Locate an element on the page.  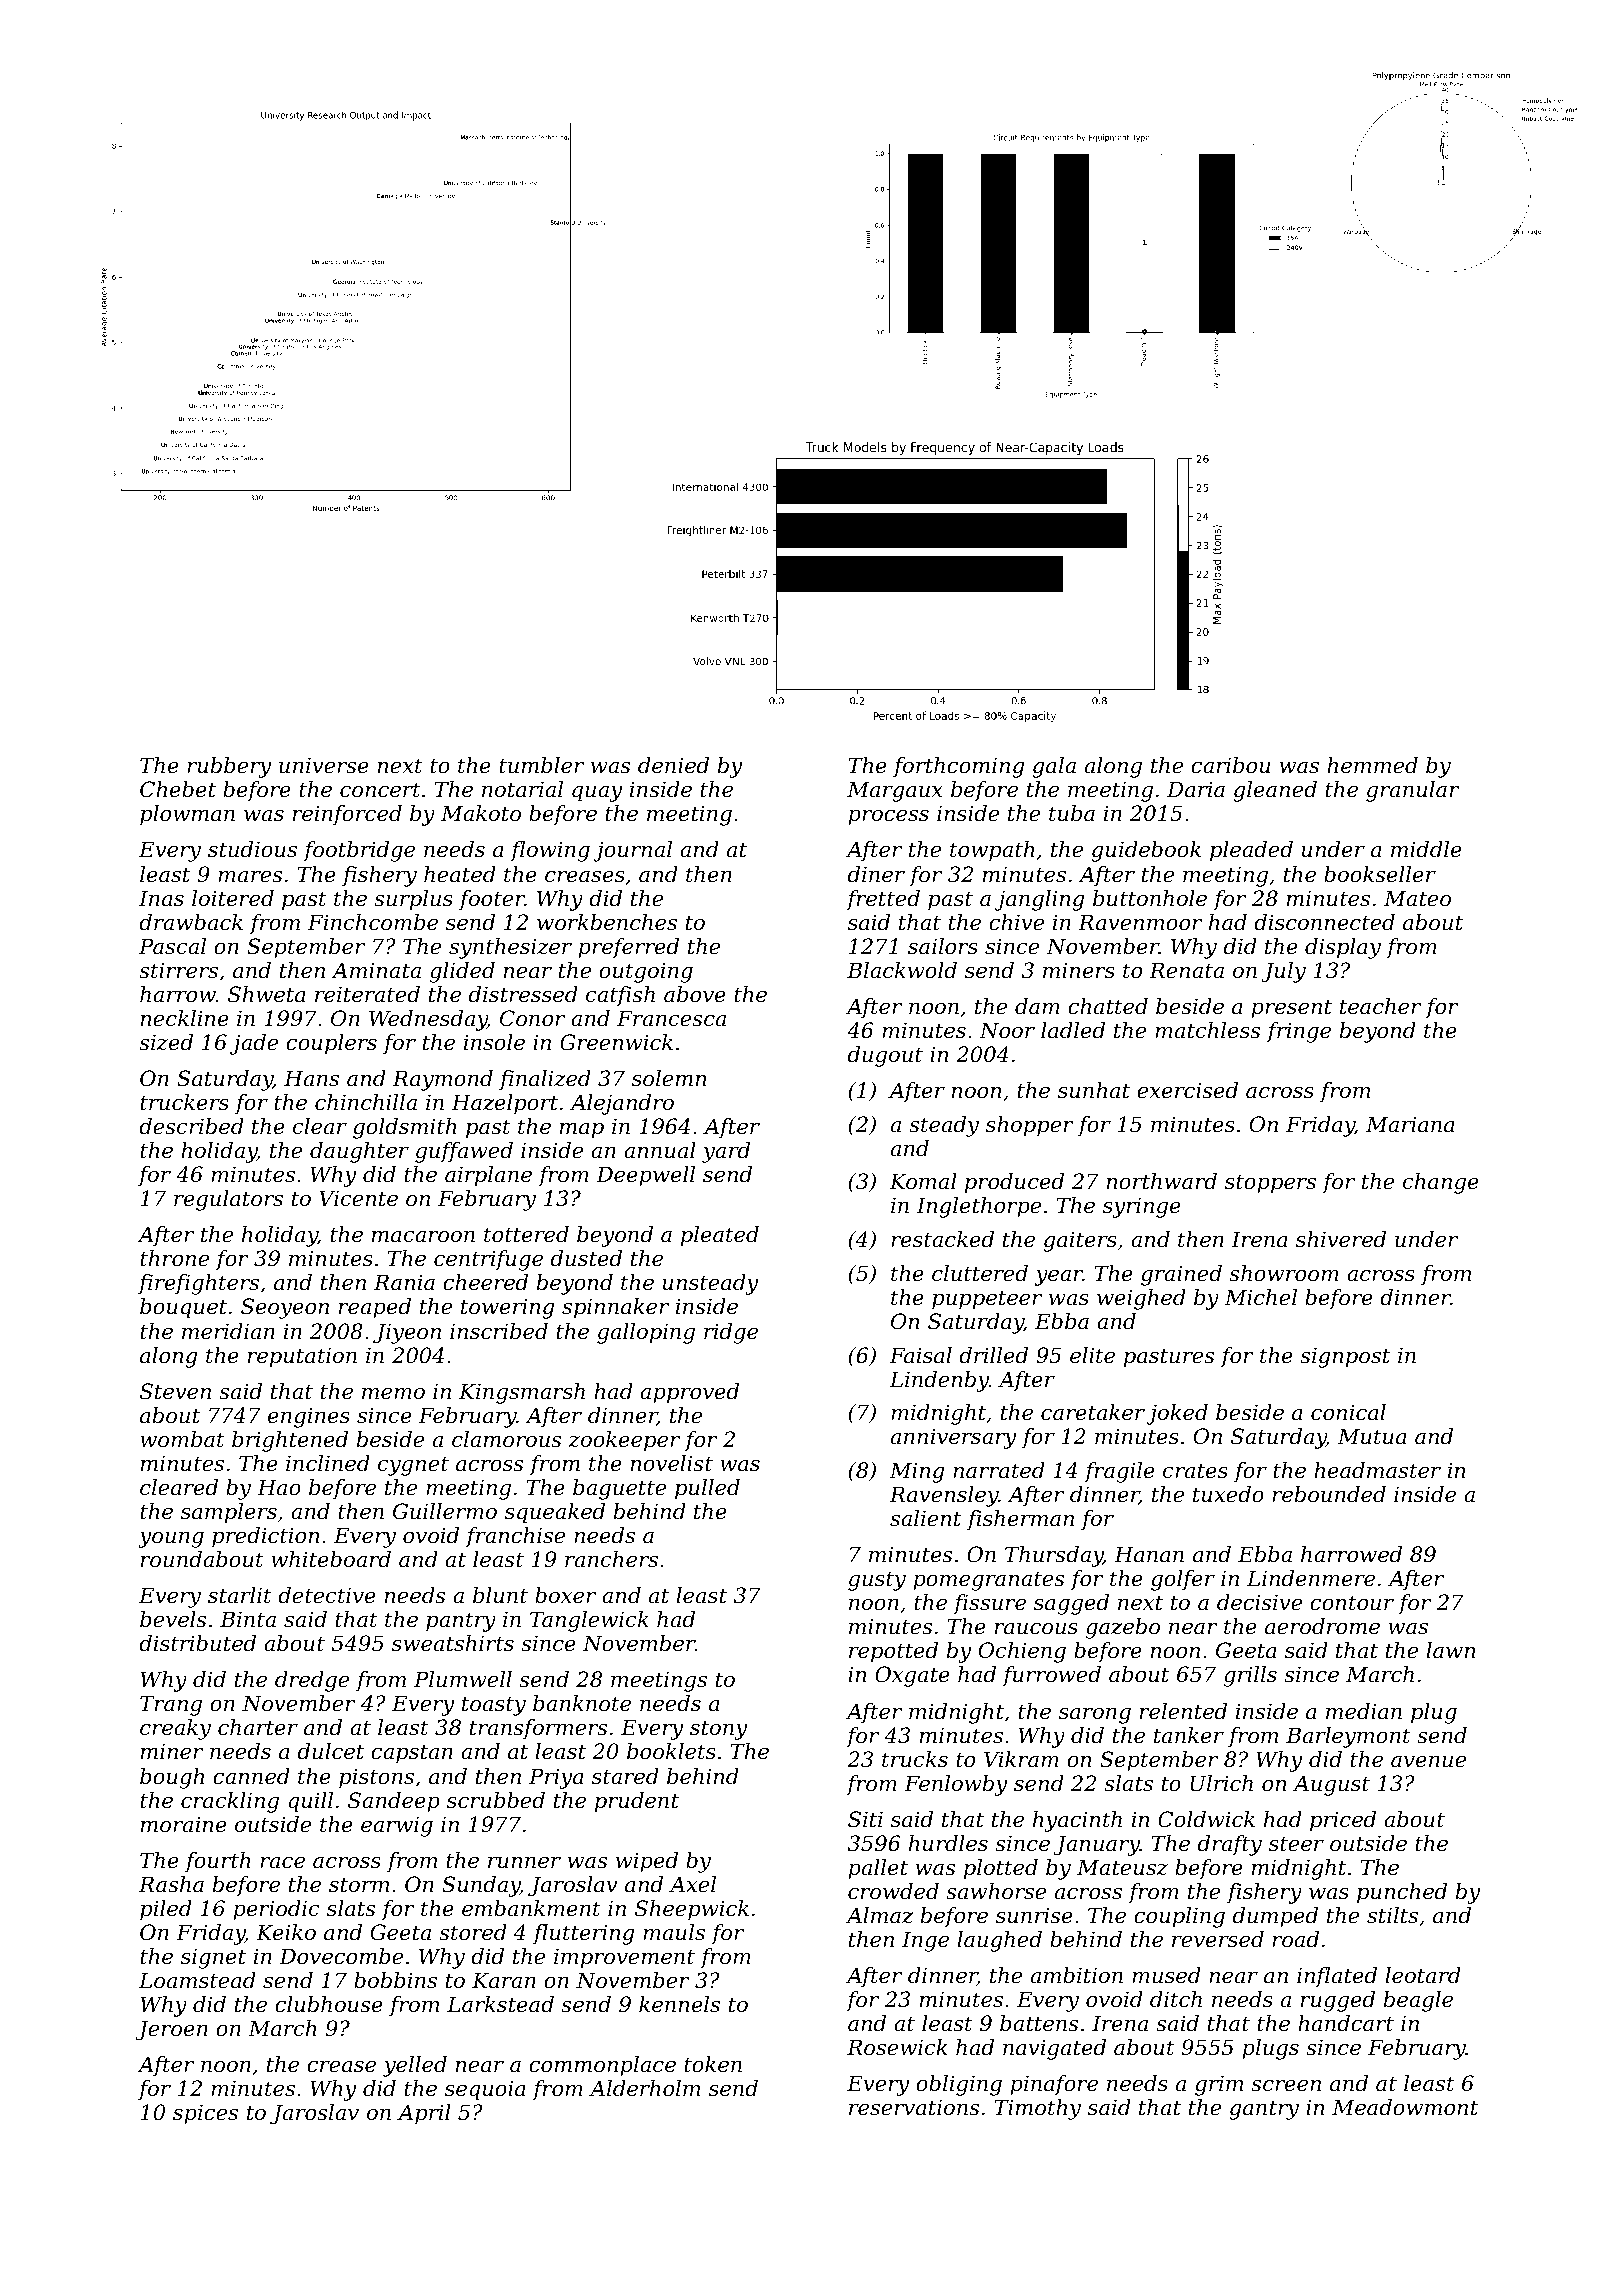
matchless is located at coordinates (1207, 1030).
